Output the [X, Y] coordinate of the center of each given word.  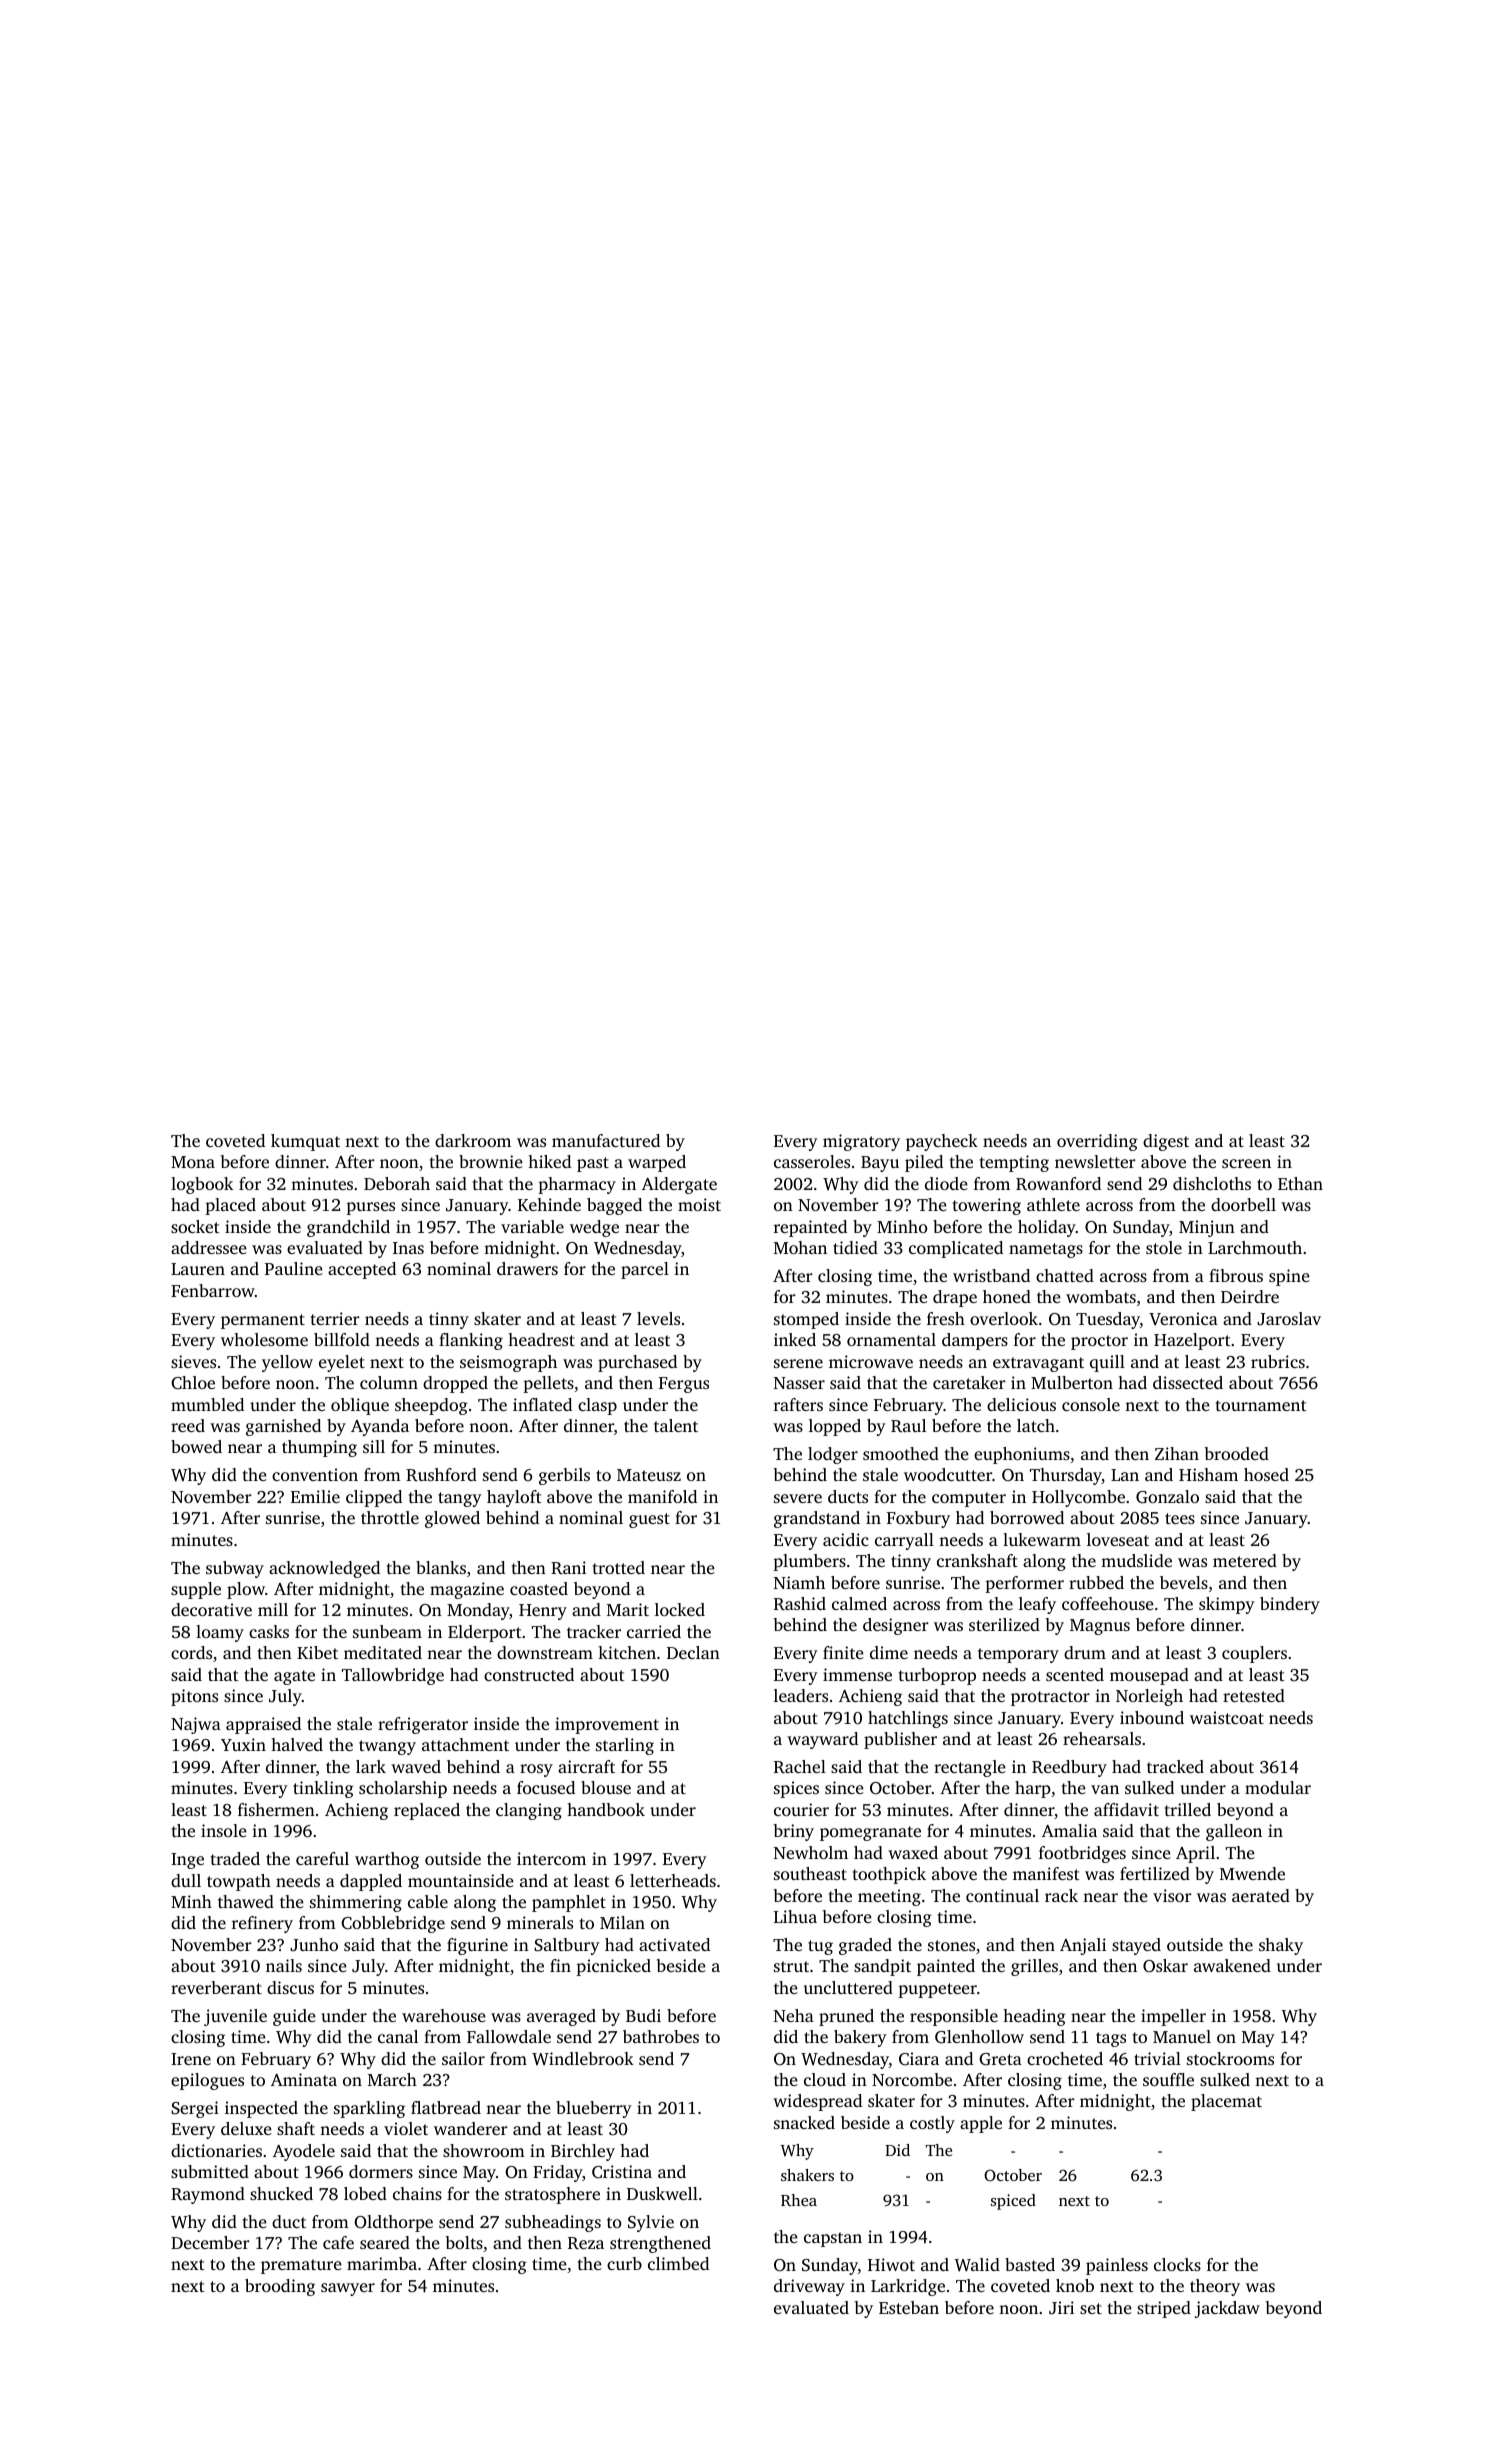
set [1091, 2308]
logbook [202, 1185]
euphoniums [1022, 1455]
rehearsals [1102, 1738]
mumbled [207, 1404]
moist [699, 1204]
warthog [387, 1860]
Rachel [800, 1767]
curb [624, 2263]
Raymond [208, 2195]
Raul [908, 1425]
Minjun [1207, 1228]
